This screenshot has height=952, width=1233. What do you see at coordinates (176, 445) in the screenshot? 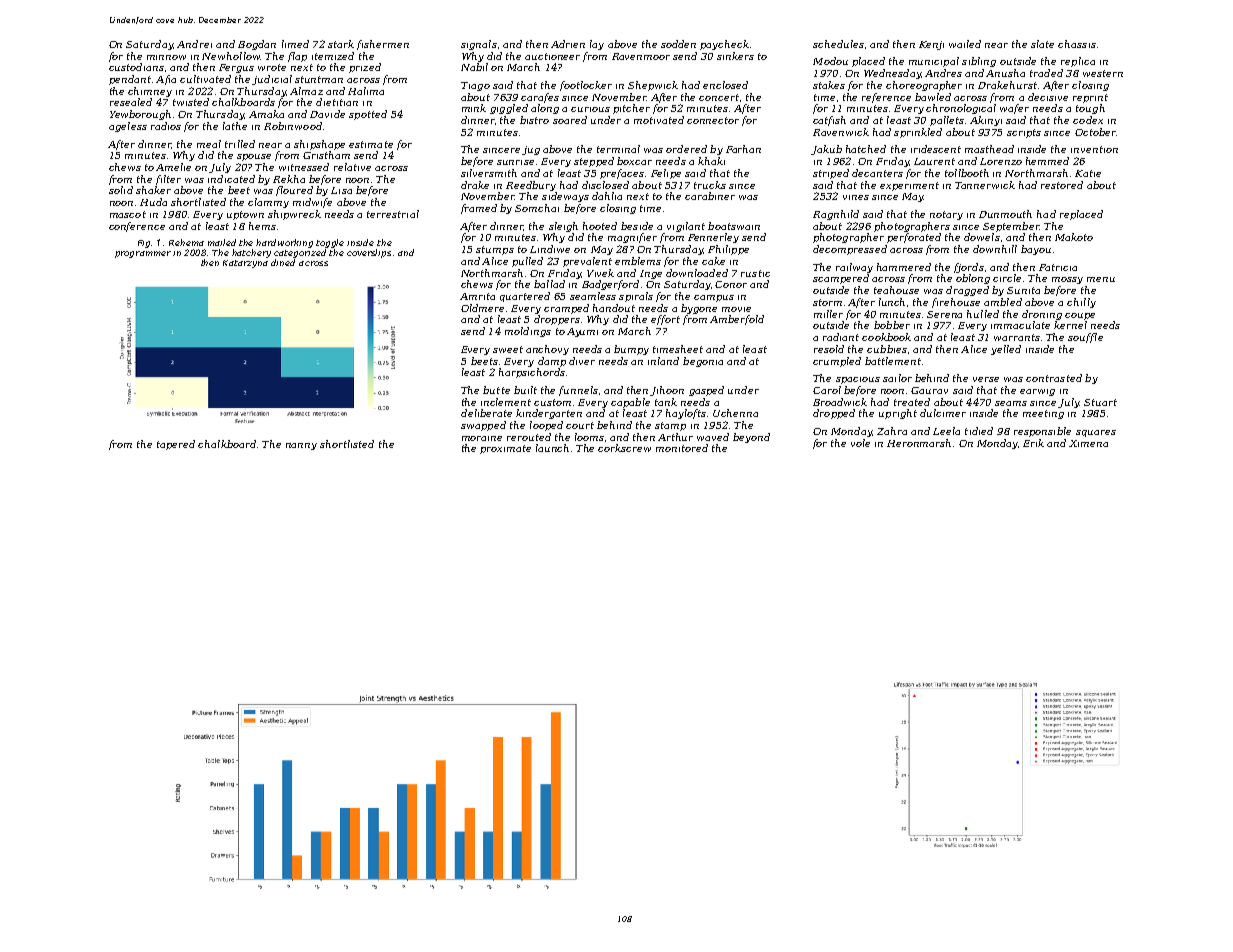
I see `tapered` at bounding box center [176, 445].
